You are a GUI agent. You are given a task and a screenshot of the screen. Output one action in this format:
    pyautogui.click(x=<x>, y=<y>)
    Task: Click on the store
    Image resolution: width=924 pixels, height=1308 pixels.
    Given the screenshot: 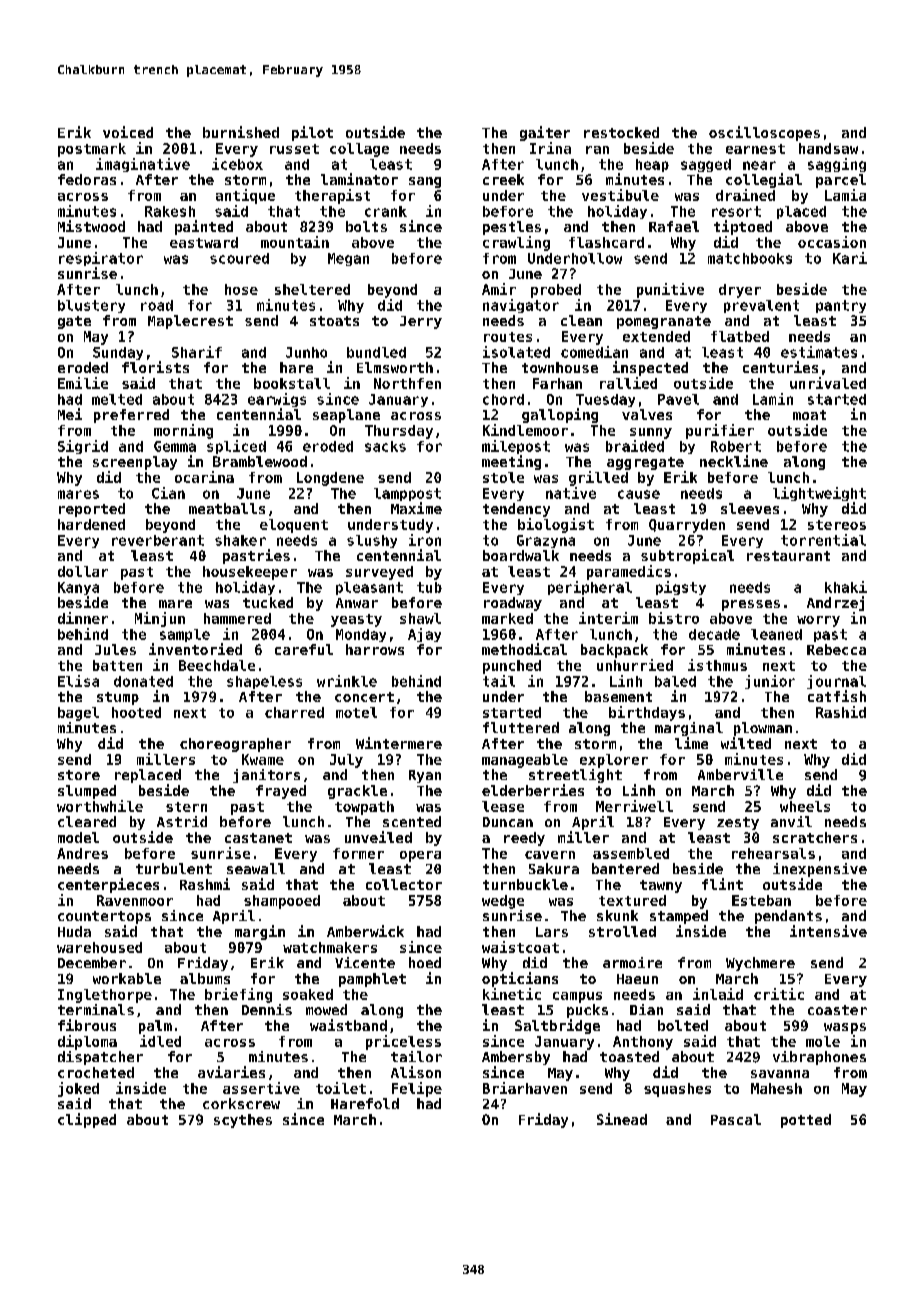 What is the action you would take?
    pyautogui.click(x=79, y=775)
